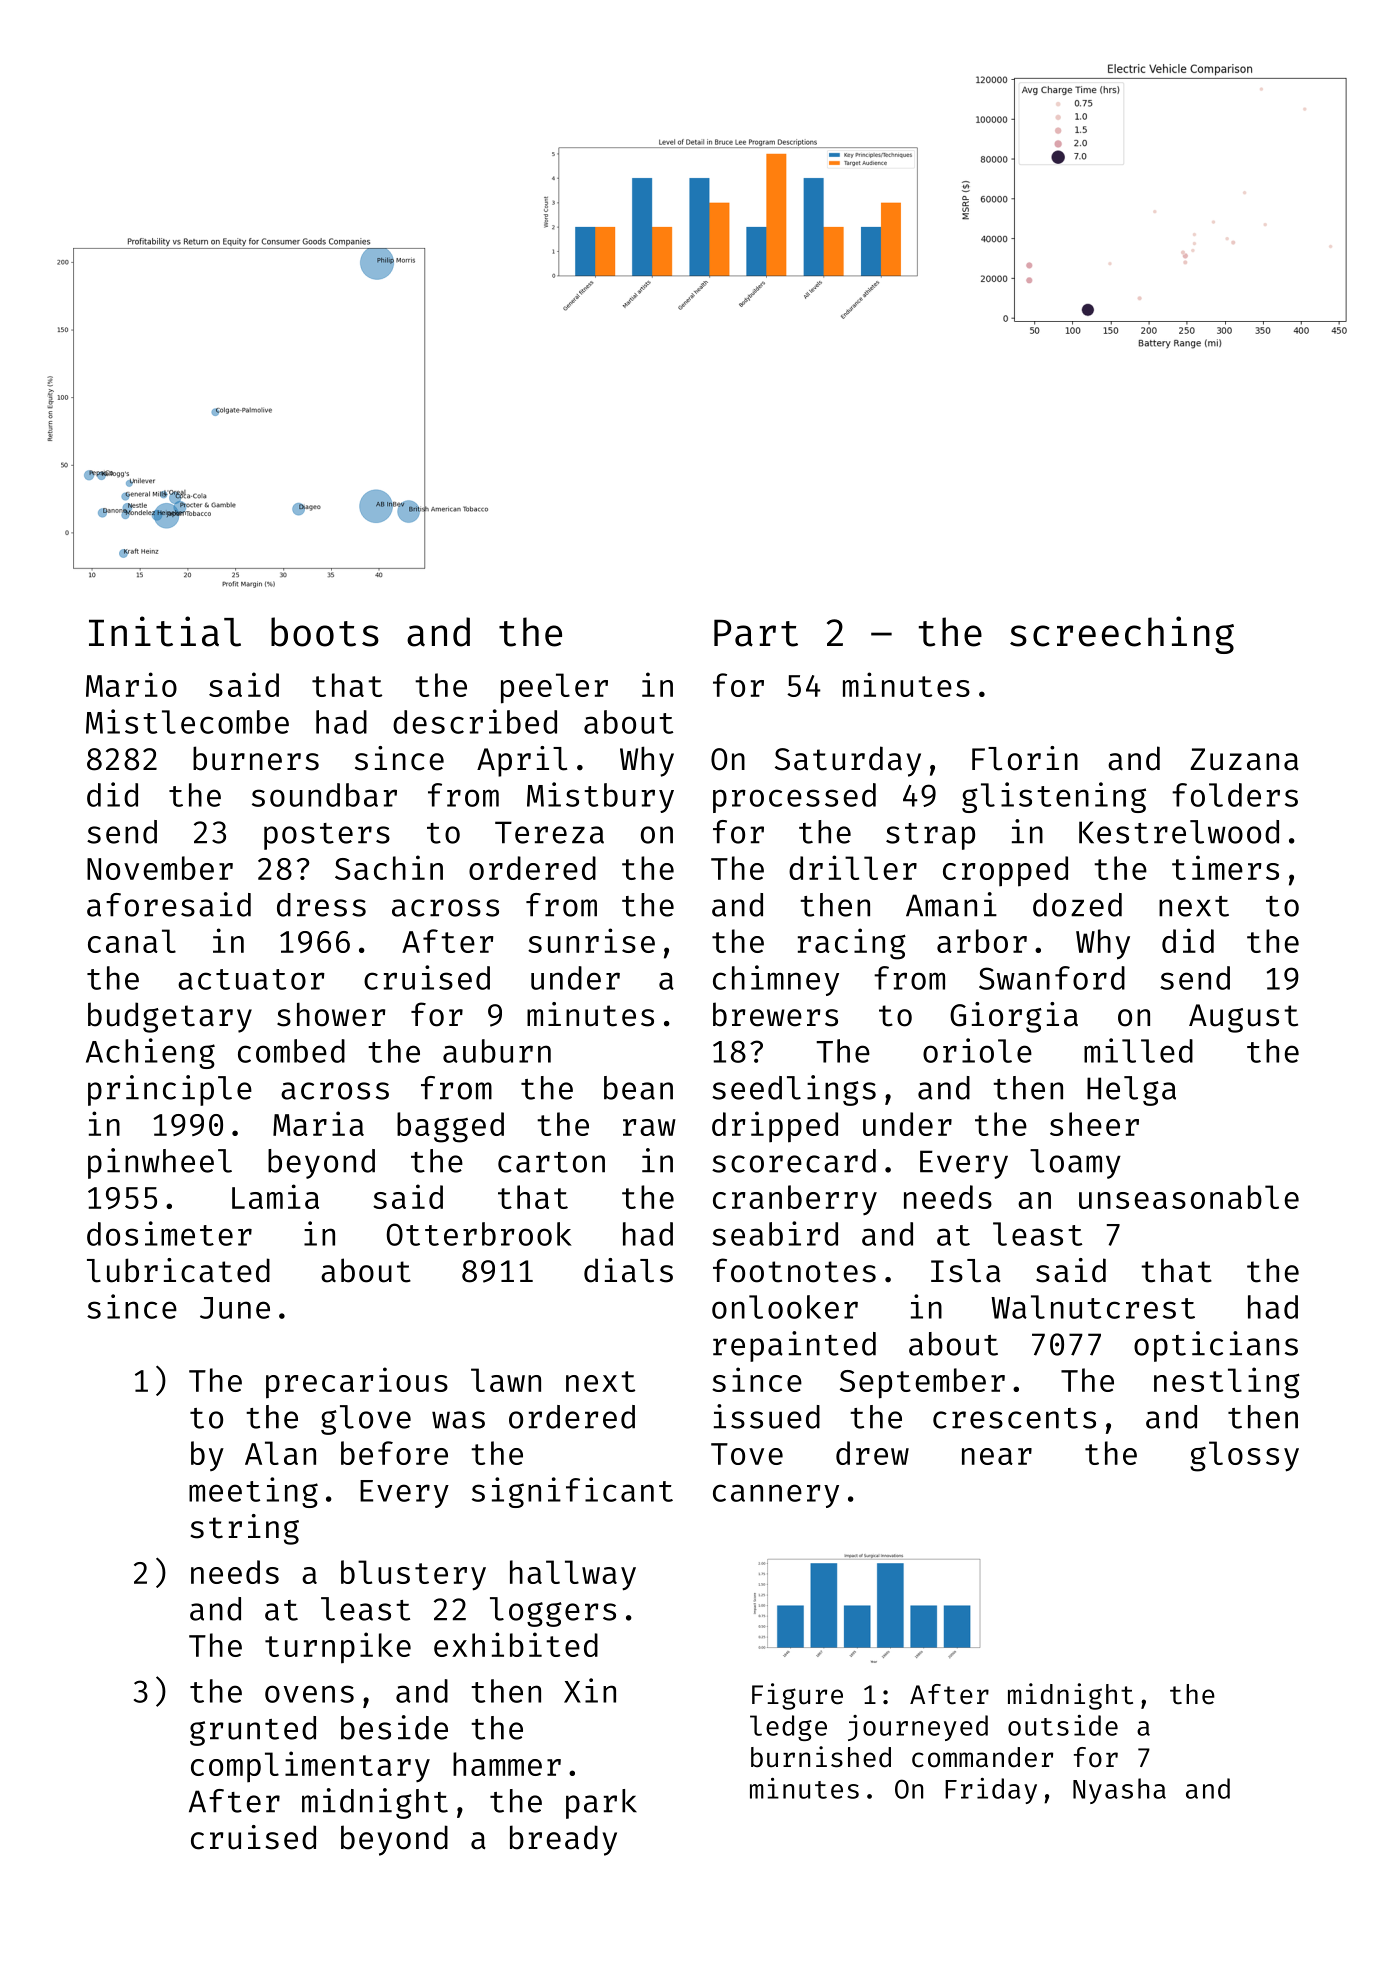  I want to click on seedlings, so click(794, 1090).
